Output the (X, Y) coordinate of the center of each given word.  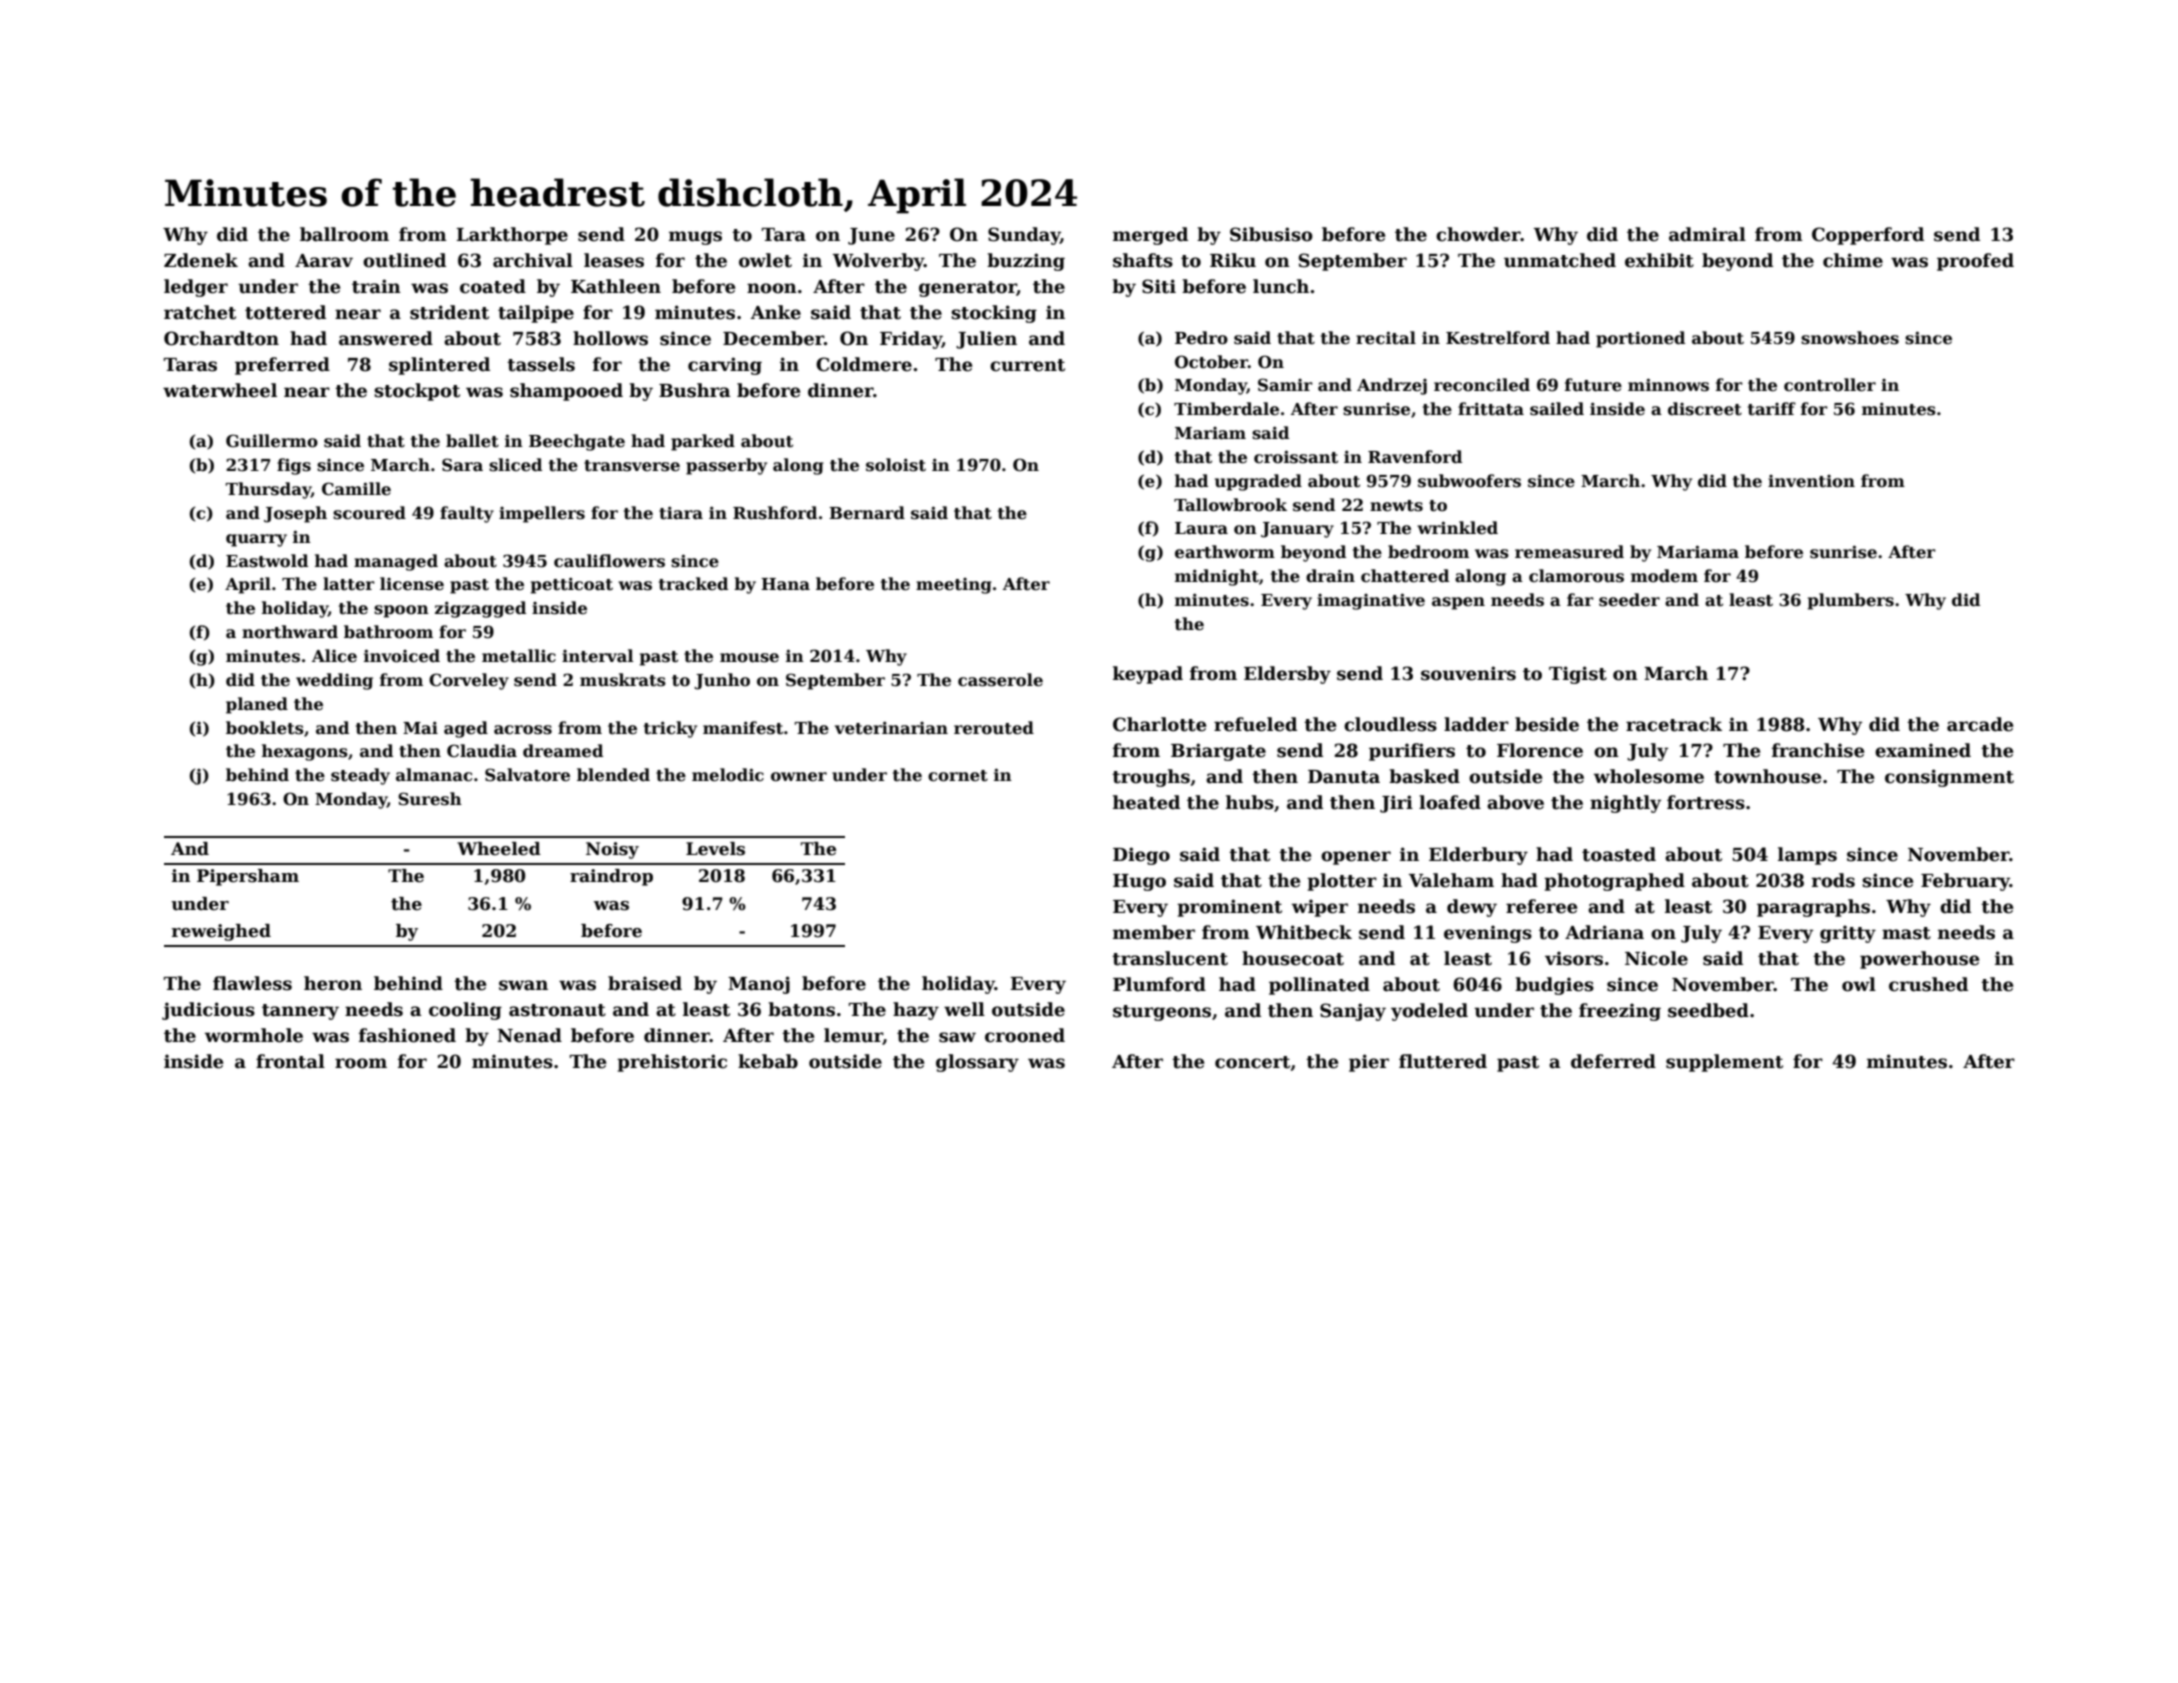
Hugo (1139, 882)
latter (349, 584)
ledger (196, 288)
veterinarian (891, 728)
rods (1833, 880)
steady (360, 776)
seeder (1629, 600)
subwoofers (1469, 481)
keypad (1148, 675)
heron (333, 983)
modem (1664, 576)
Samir (1285, 384)
